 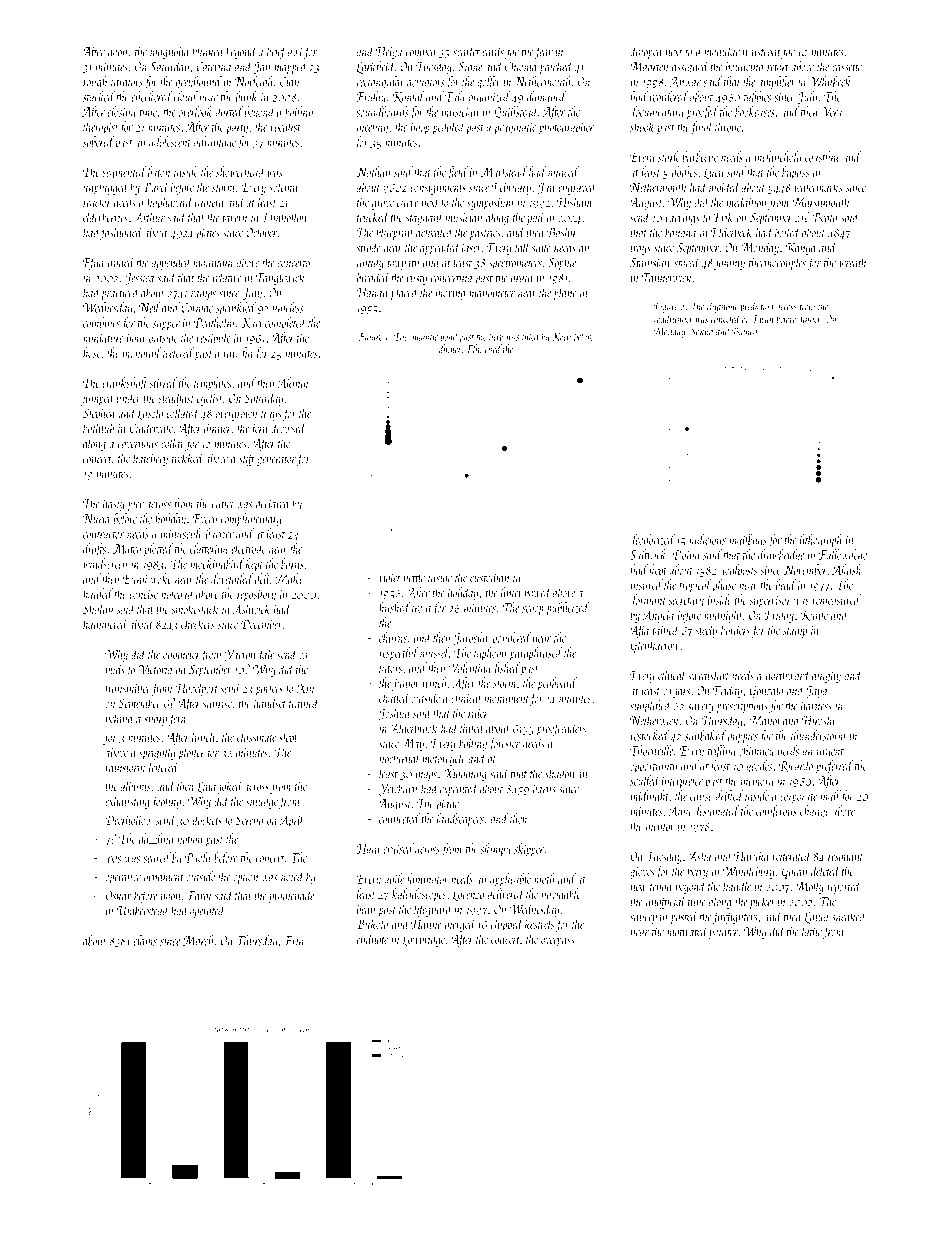 I want to click on operated, so click(x=208, y=911).
